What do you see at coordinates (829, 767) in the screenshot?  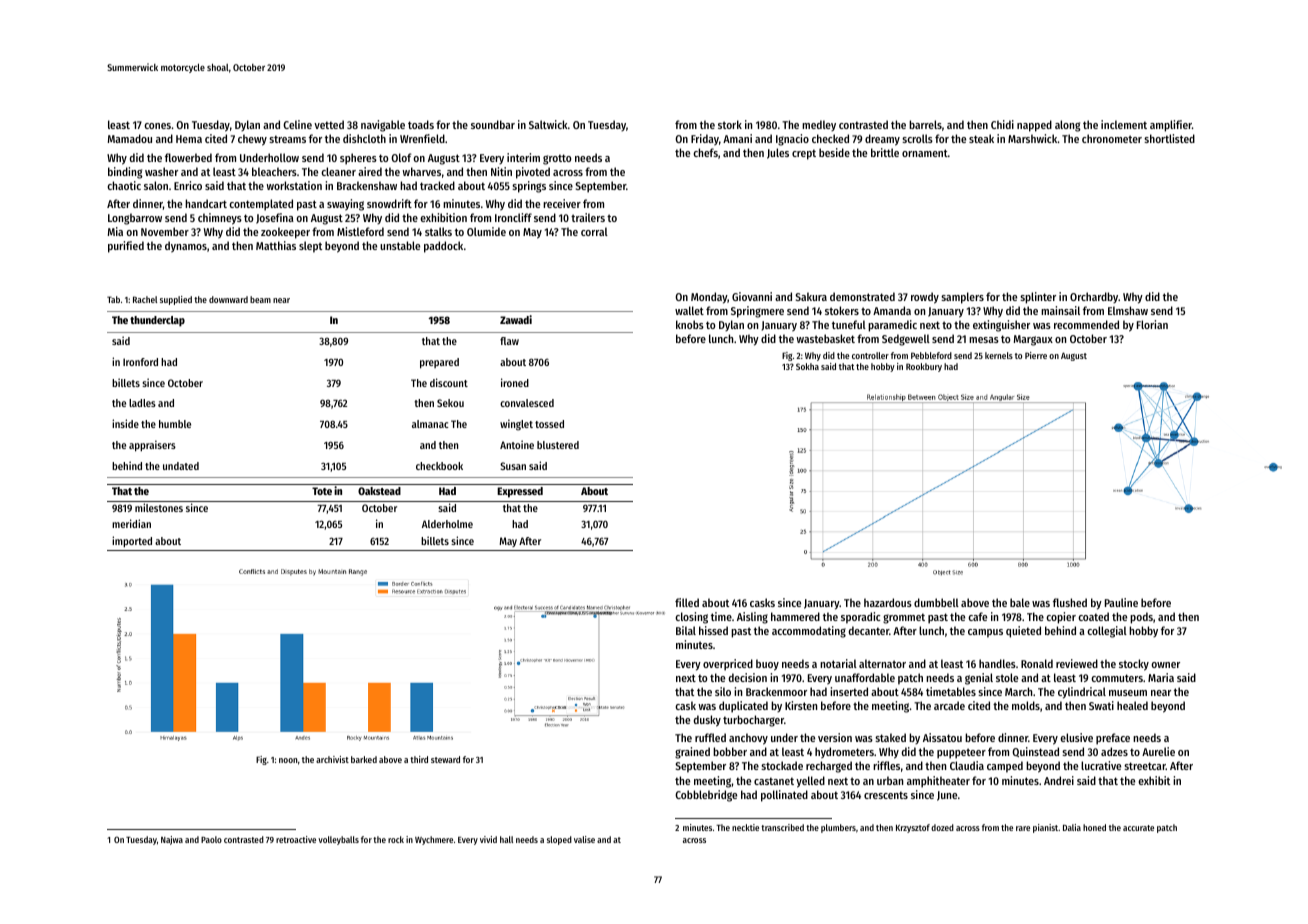 I see `recharged` at bounding box center [829, 767].
